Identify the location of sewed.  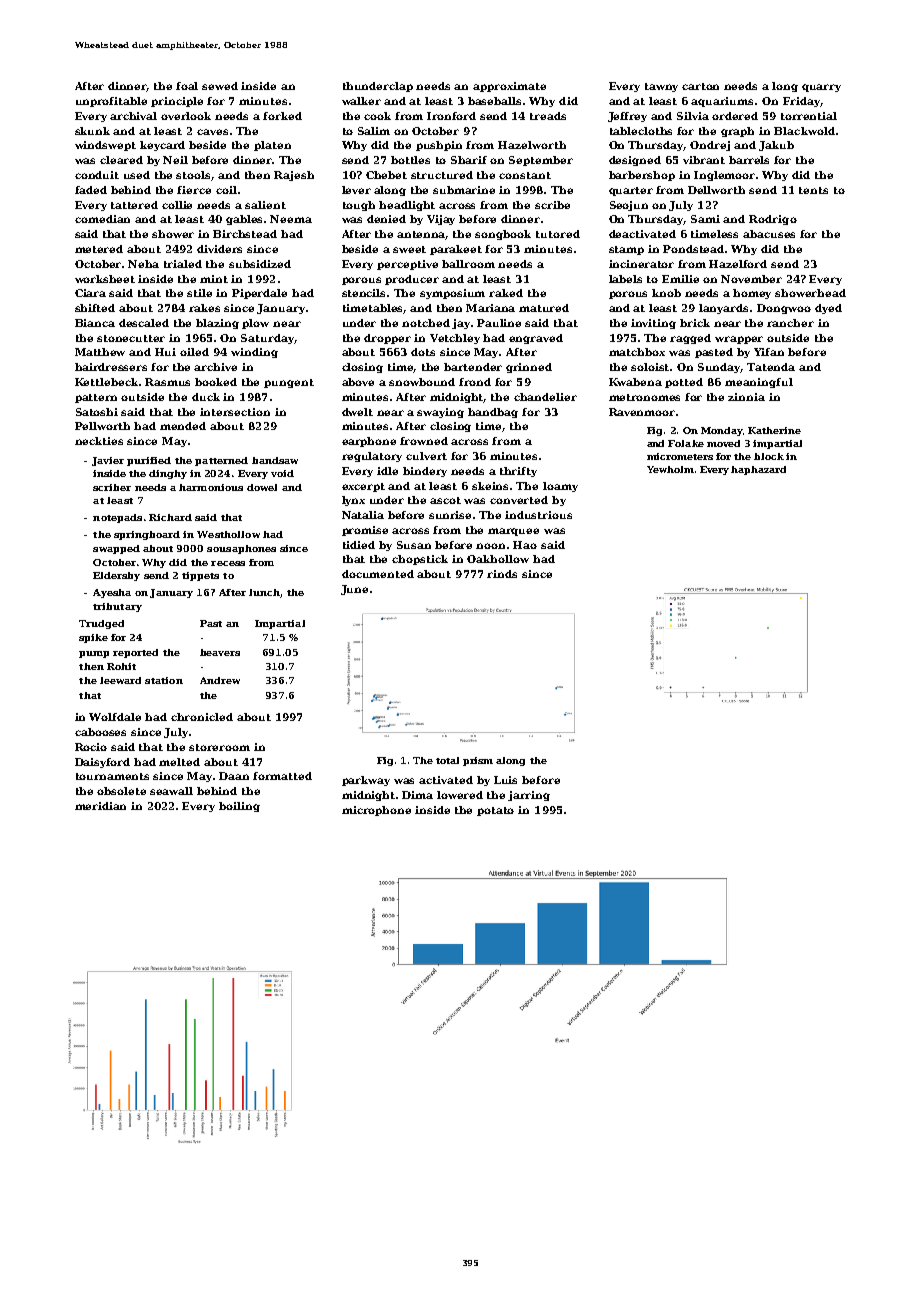
(220, 86).
